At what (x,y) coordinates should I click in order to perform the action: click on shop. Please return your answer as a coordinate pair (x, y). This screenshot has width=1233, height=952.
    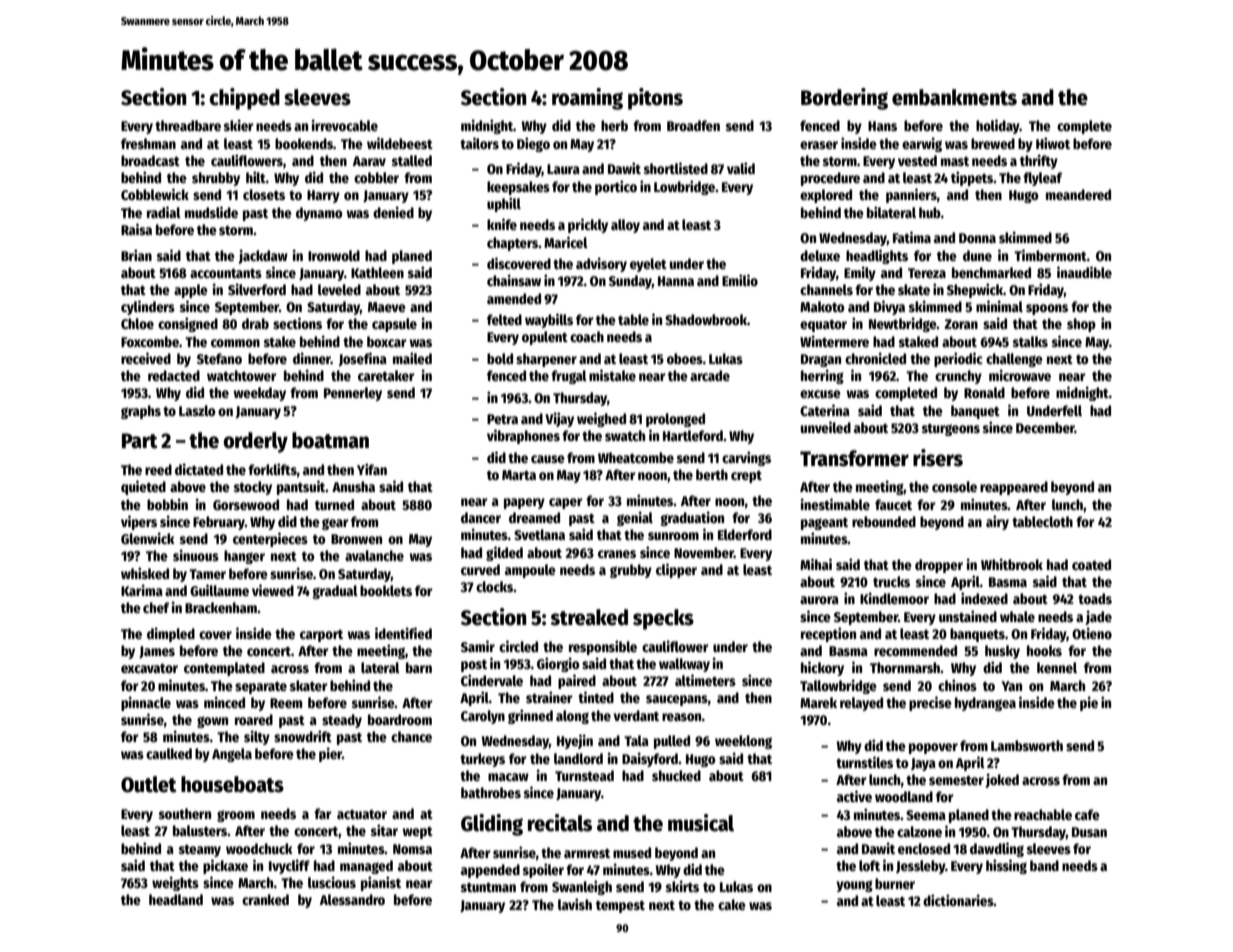
    Looking at the image, I should click on (1081, 325).
